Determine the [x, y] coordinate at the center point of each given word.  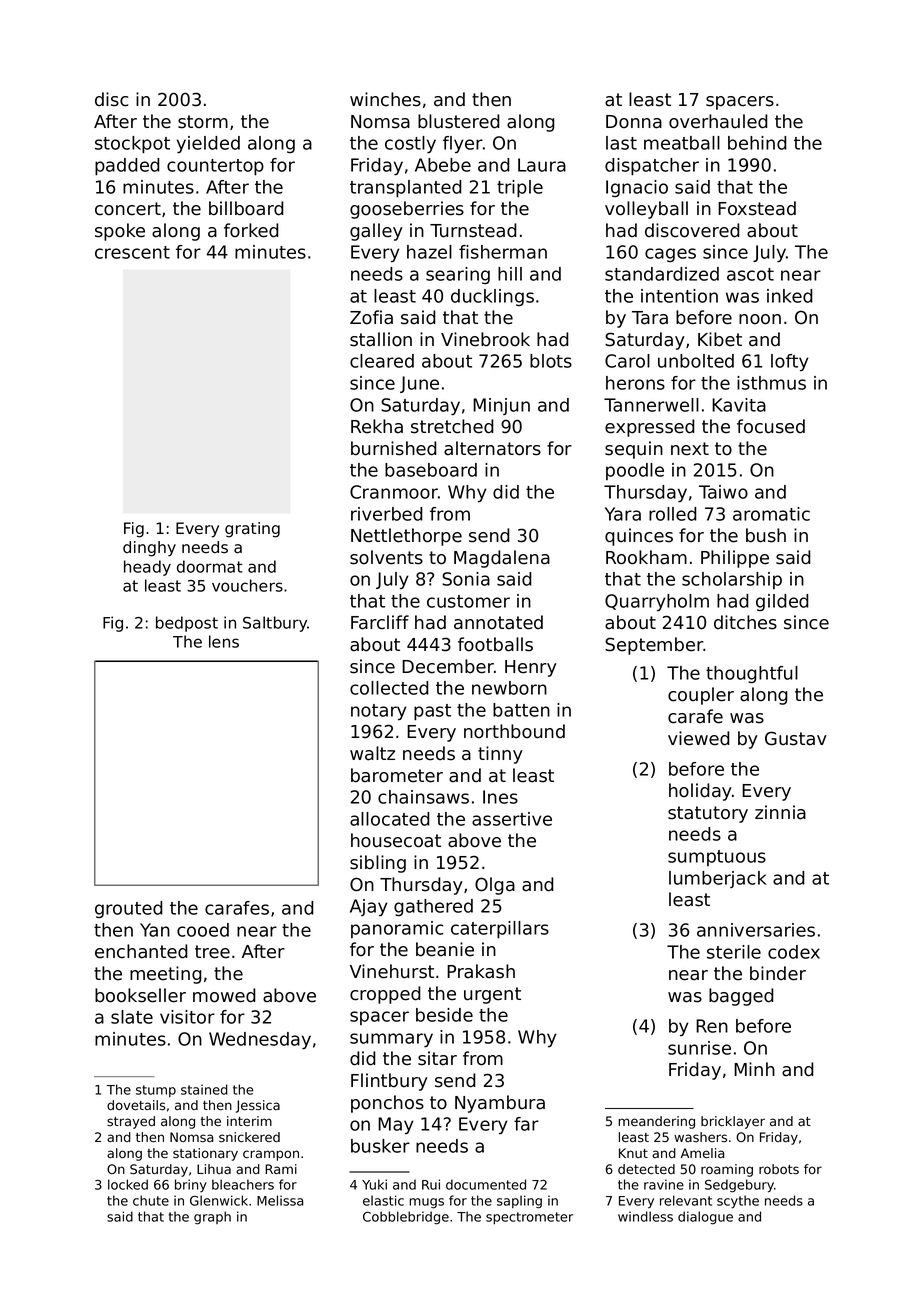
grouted [129, 909]
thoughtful [752, 674]
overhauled [718, 121]
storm [203, 122]
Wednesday [260, 1041]
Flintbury [389, 1082]
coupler [701, 696]
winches [385, 99]
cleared [382, 361]
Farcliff [380, 622]
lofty [790, 362]
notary [379, 712]
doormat [210, 566]
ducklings [492, 297]
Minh [754, 1069]
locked [128, 1184]
